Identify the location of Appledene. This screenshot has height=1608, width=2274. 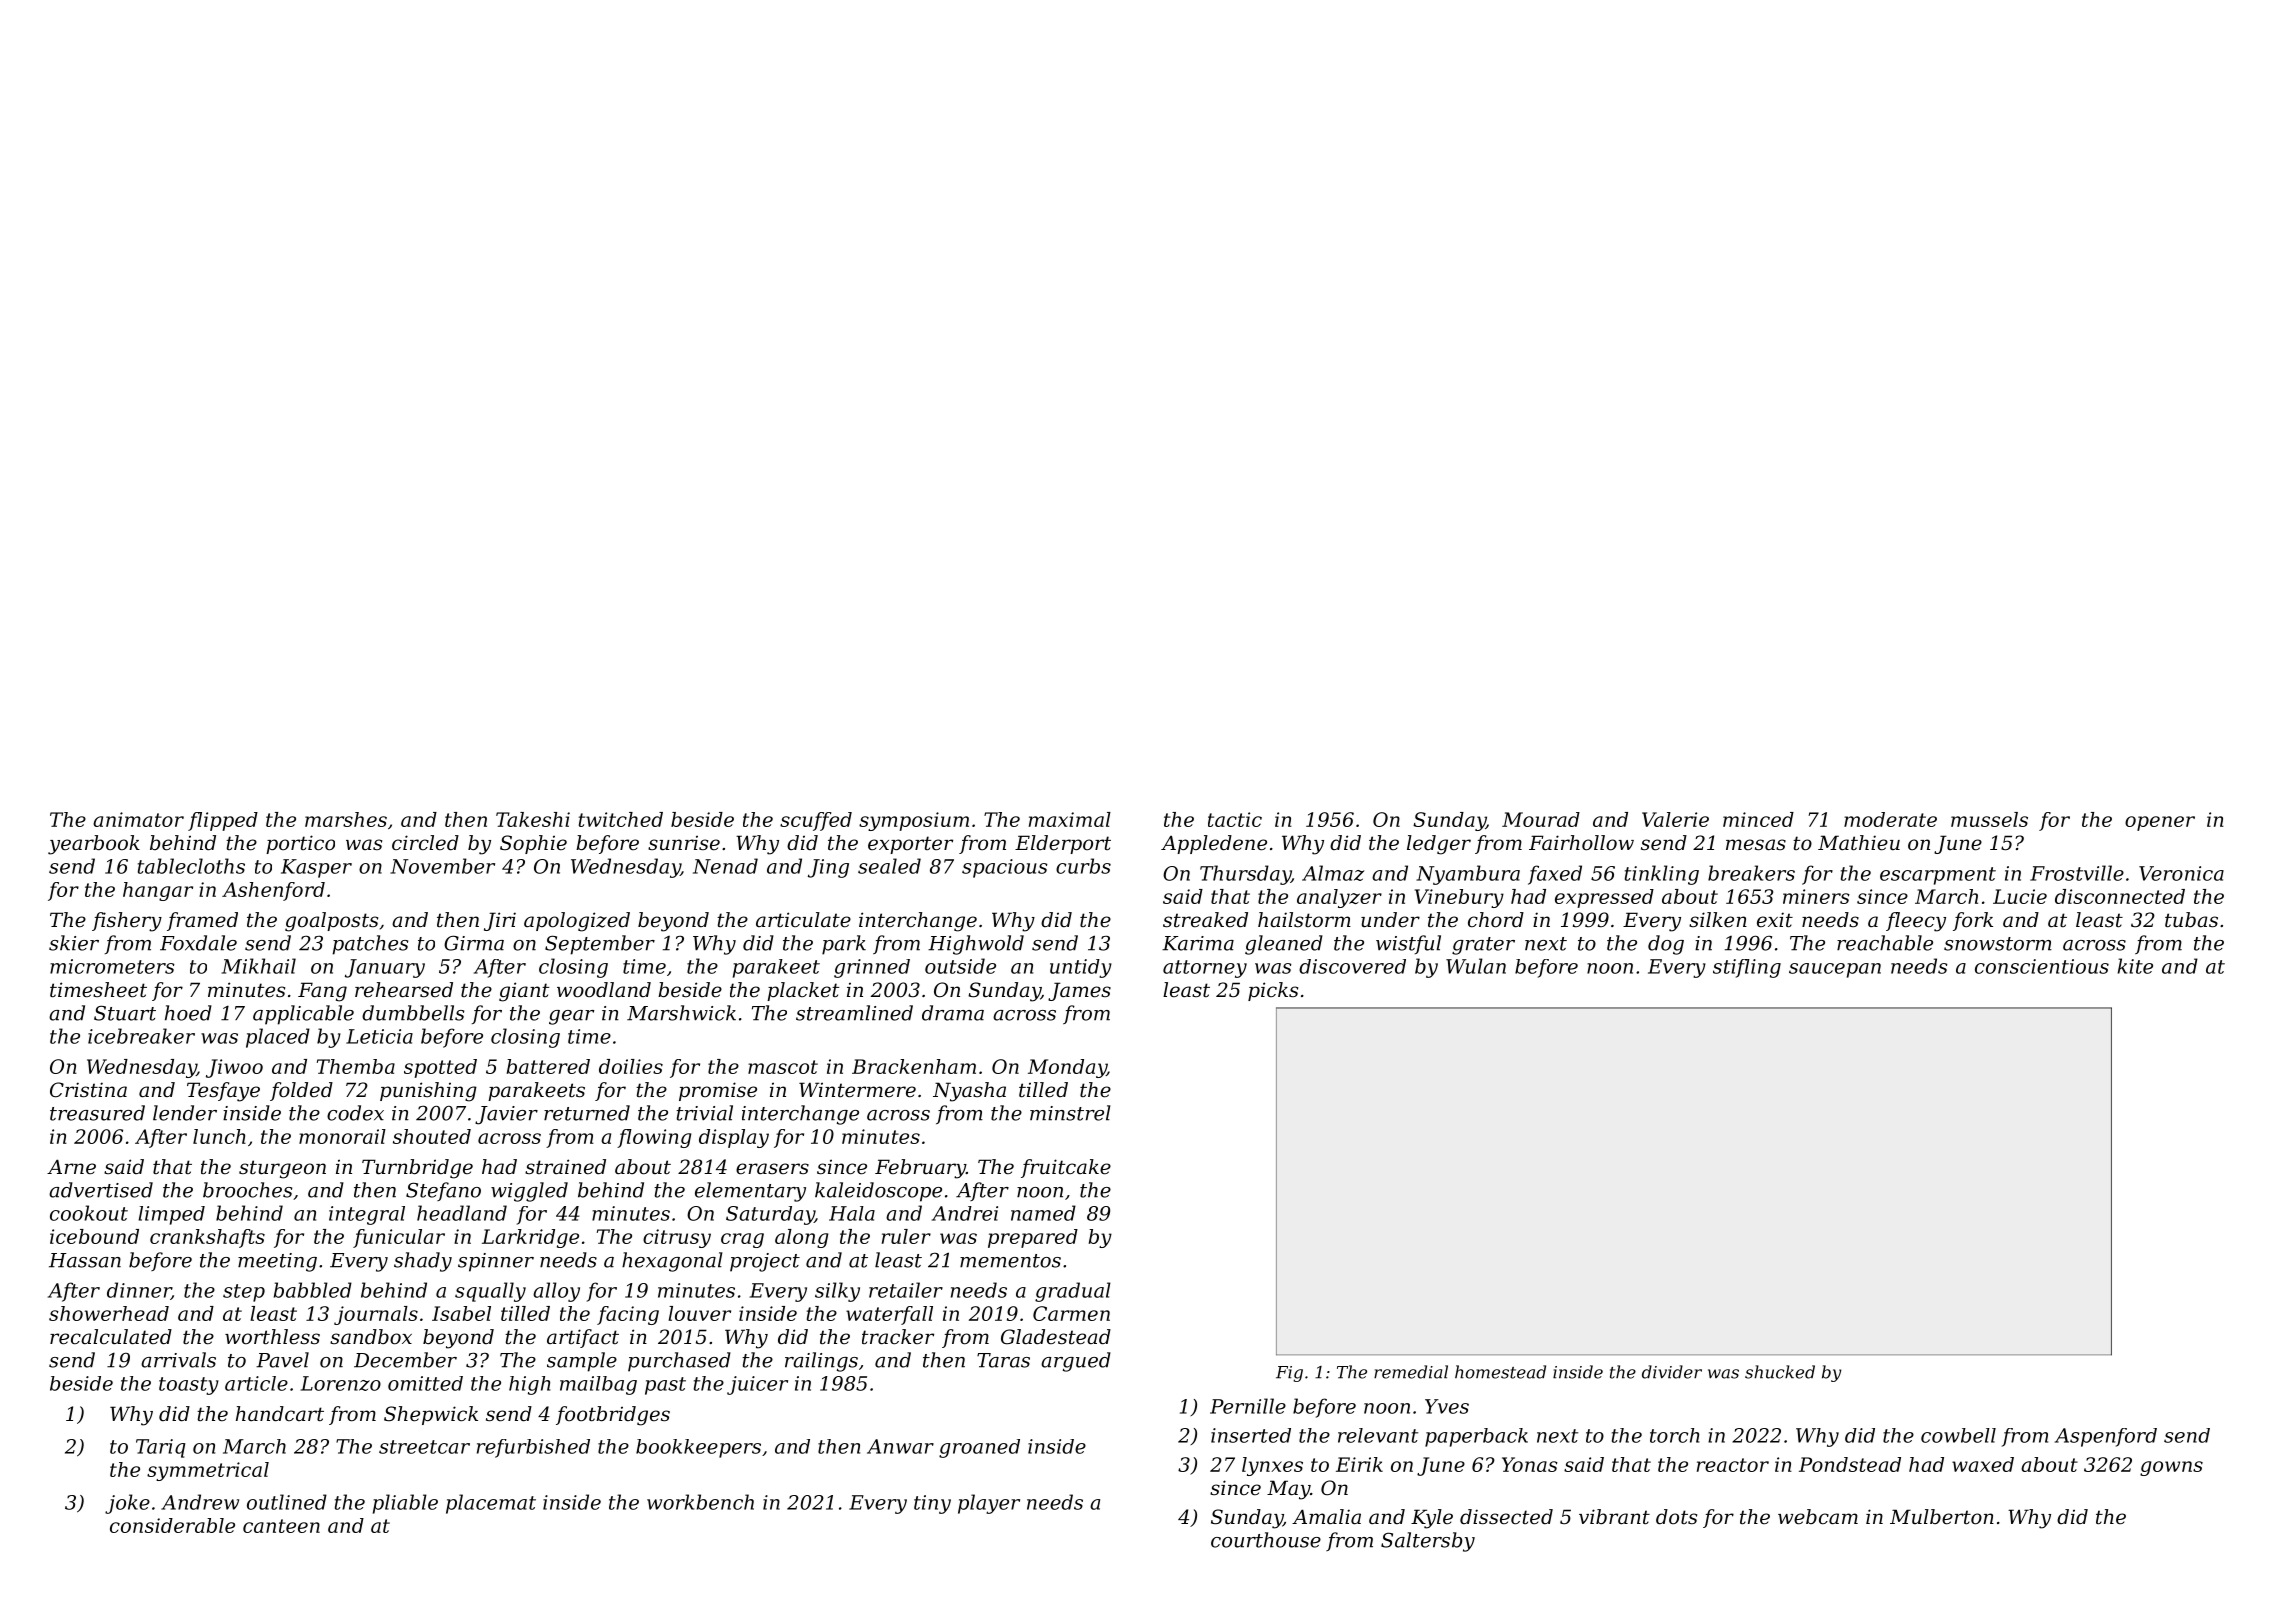
(1214, 844).
